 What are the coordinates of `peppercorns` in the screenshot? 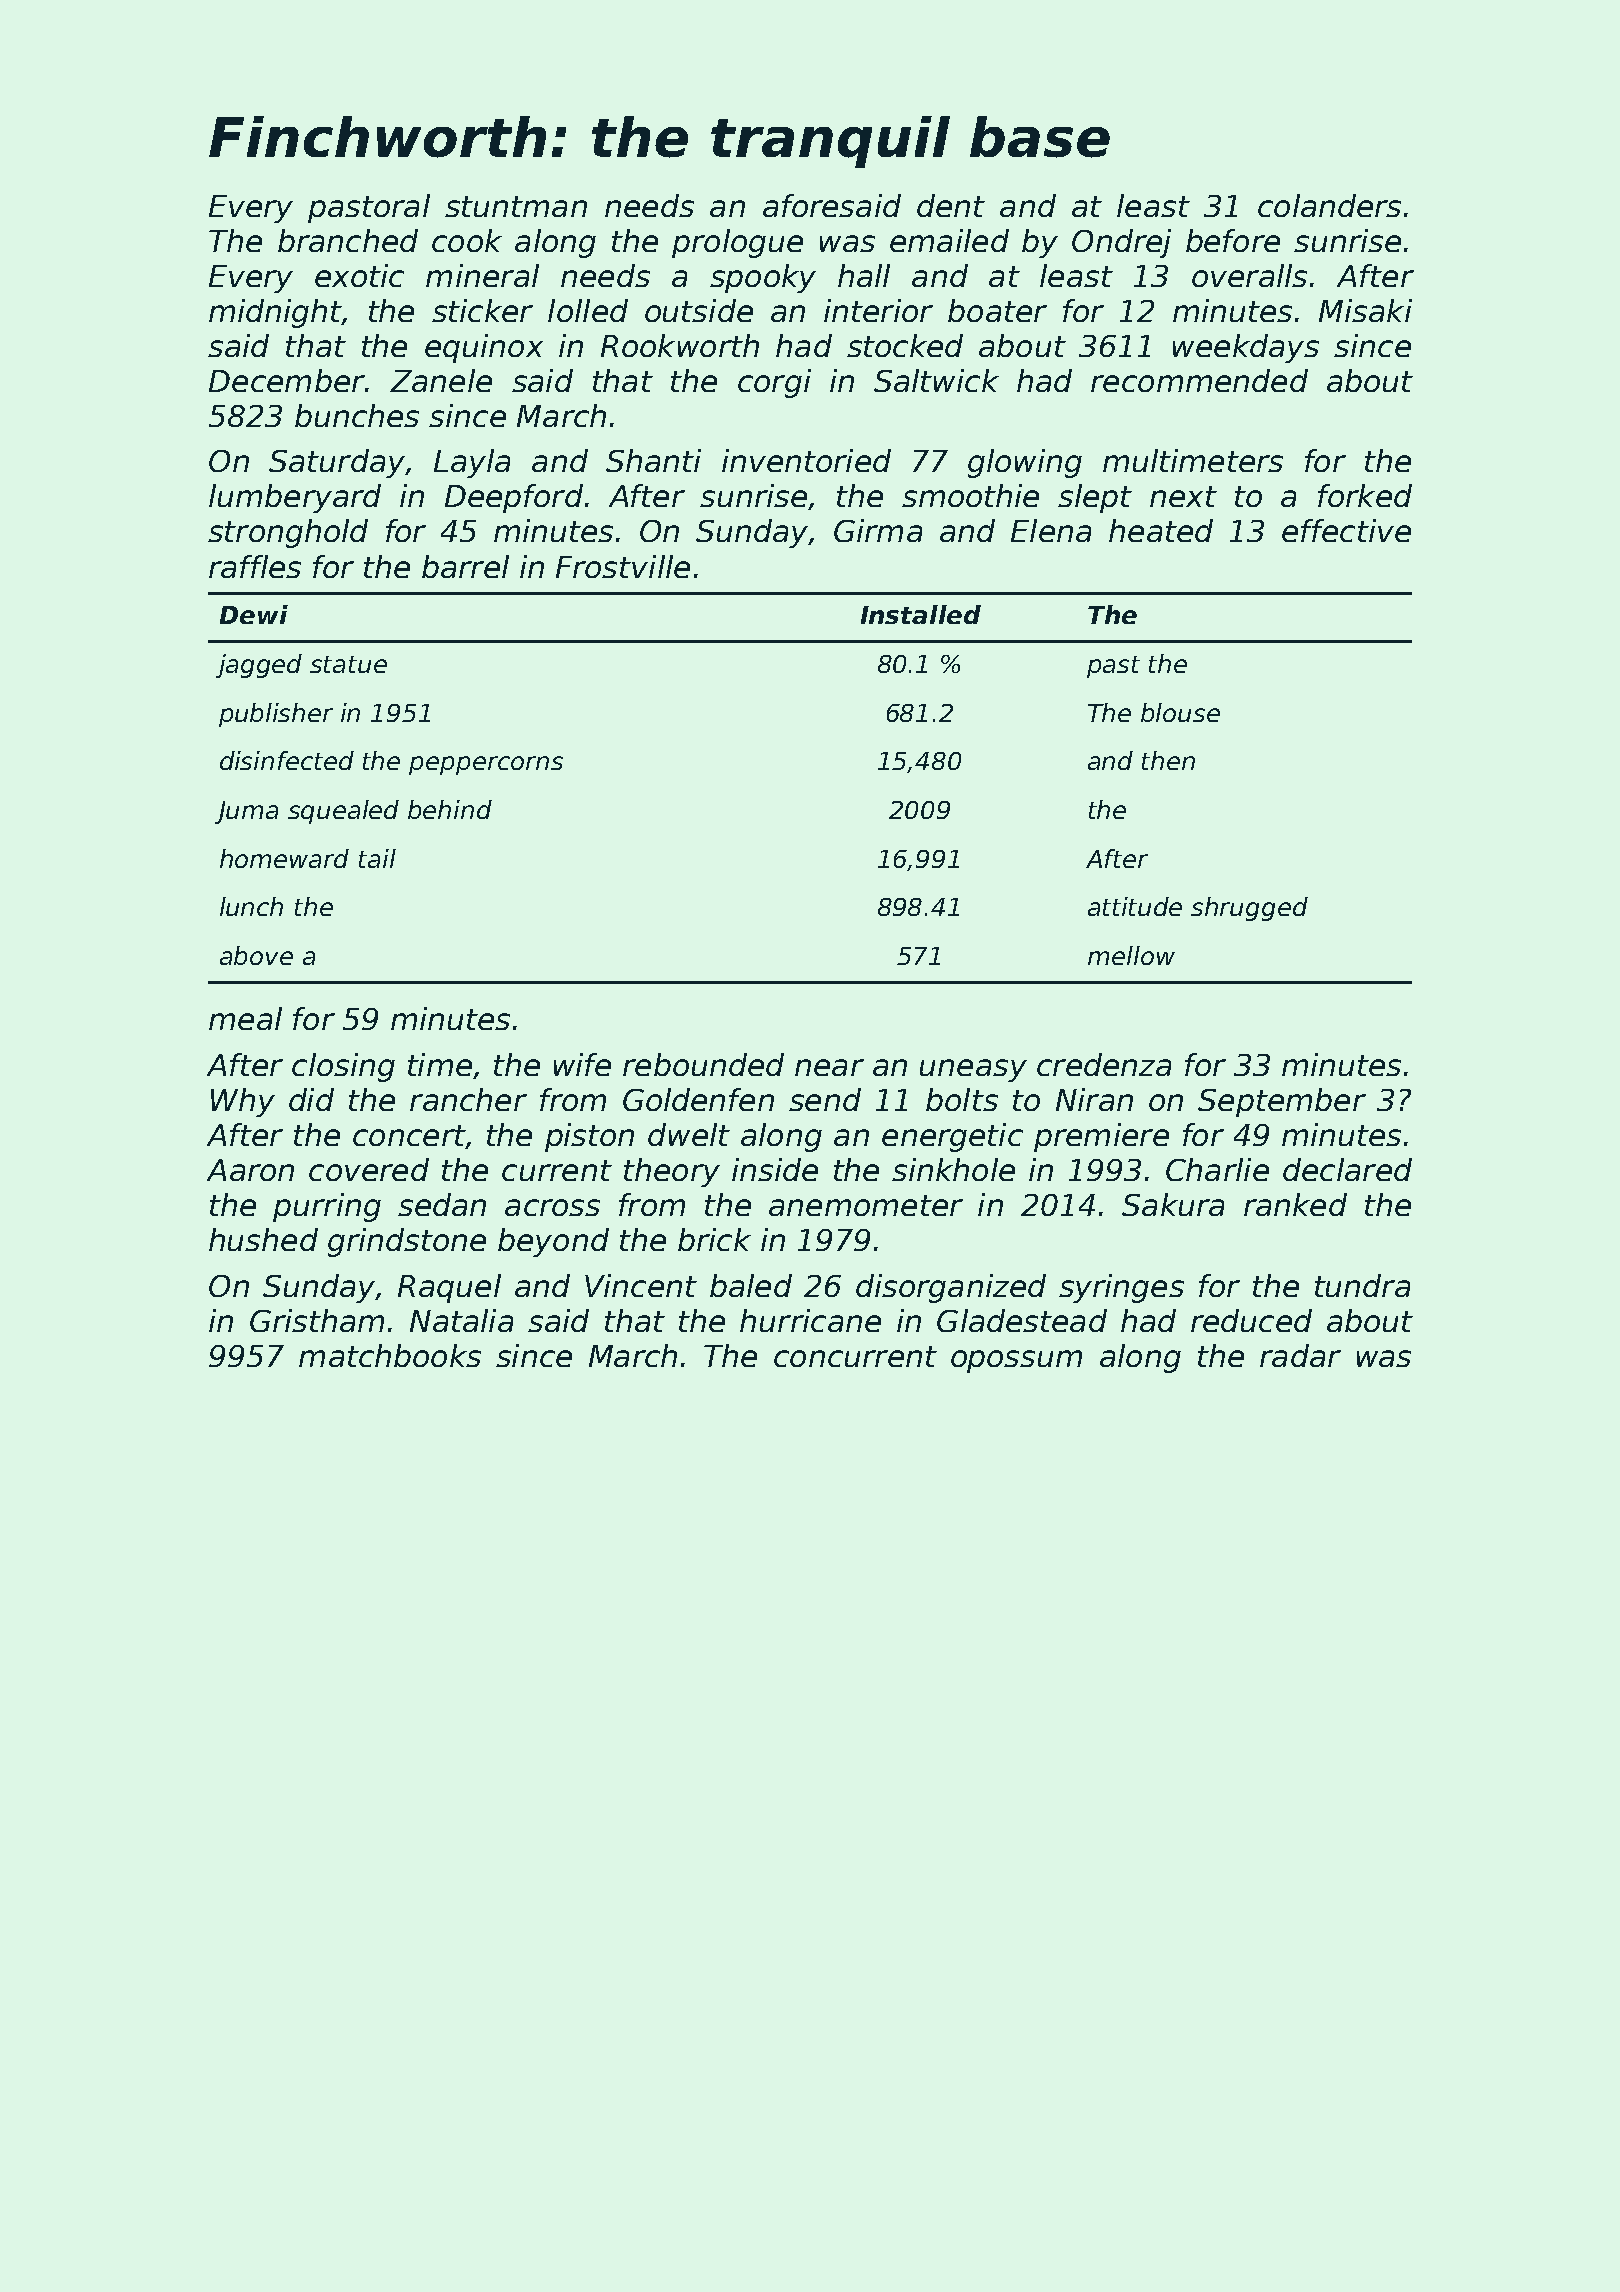 It's located at (486, 765).
